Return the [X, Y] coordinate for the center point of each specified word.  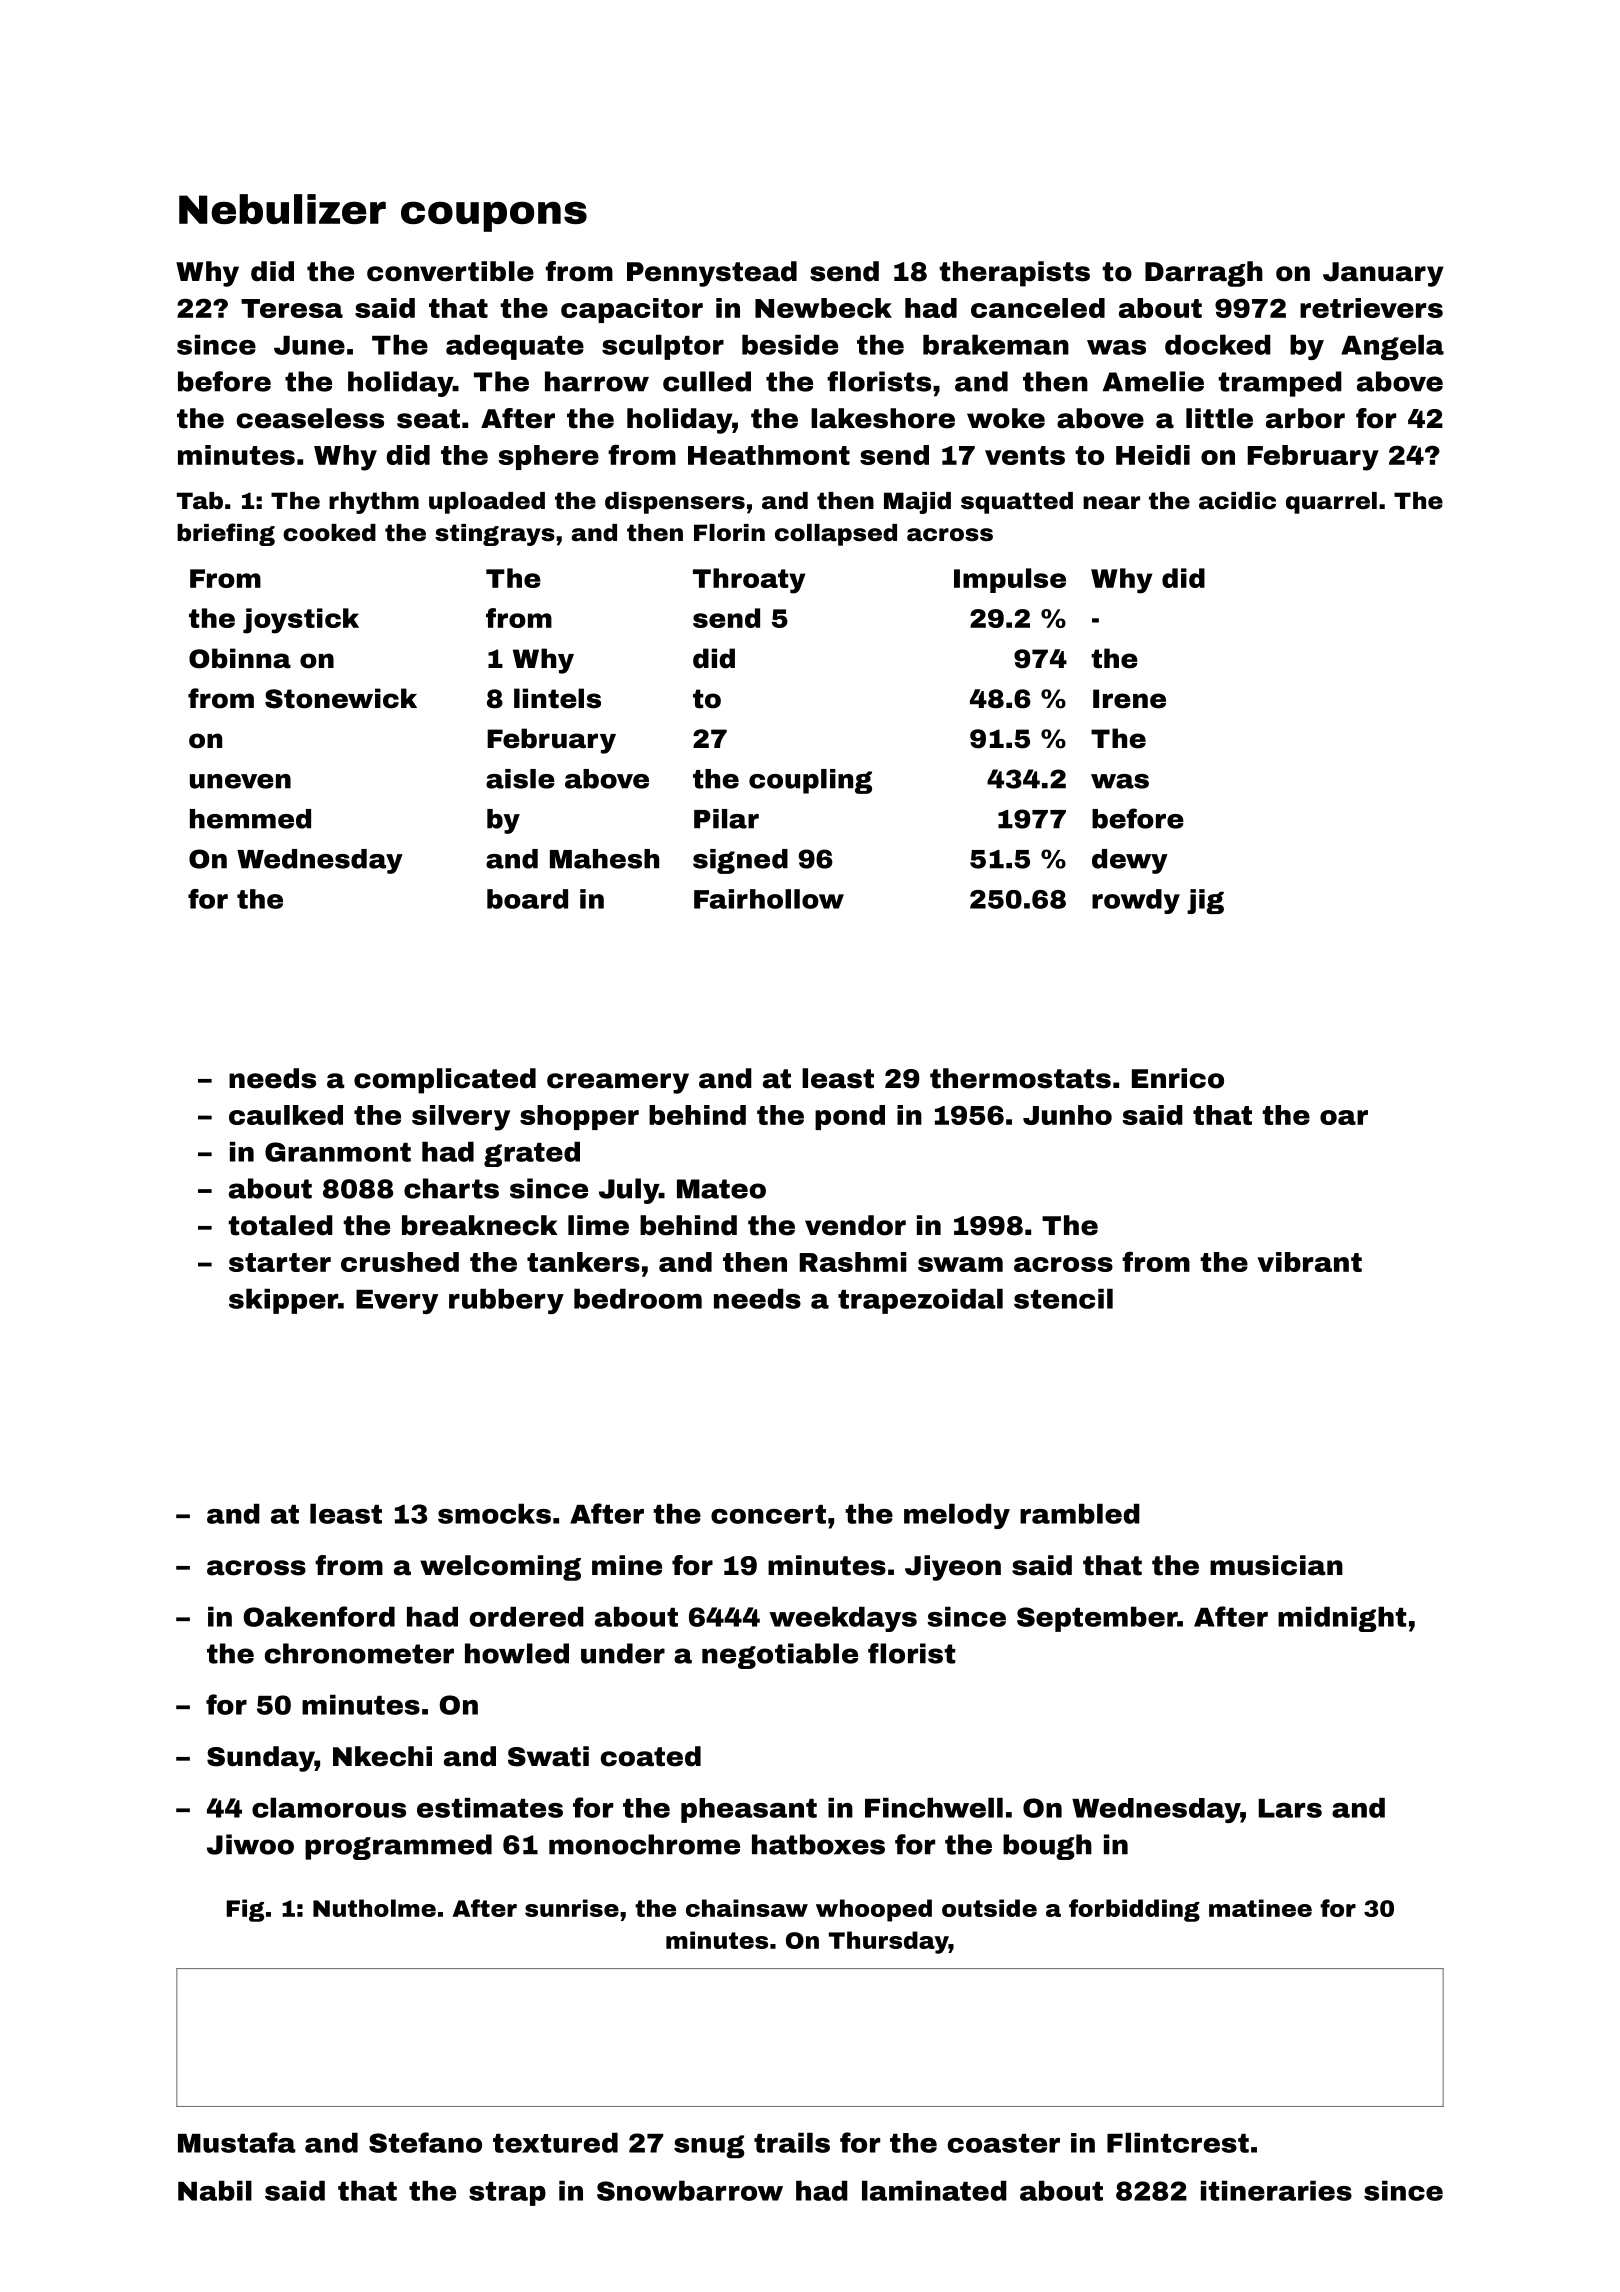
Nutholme [374, 1908]
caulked [286, 1115]
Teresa [292, 308]
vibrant [1310, 1262]
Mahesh [604, 859]
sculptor [663, 347]
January [1383, 274]
